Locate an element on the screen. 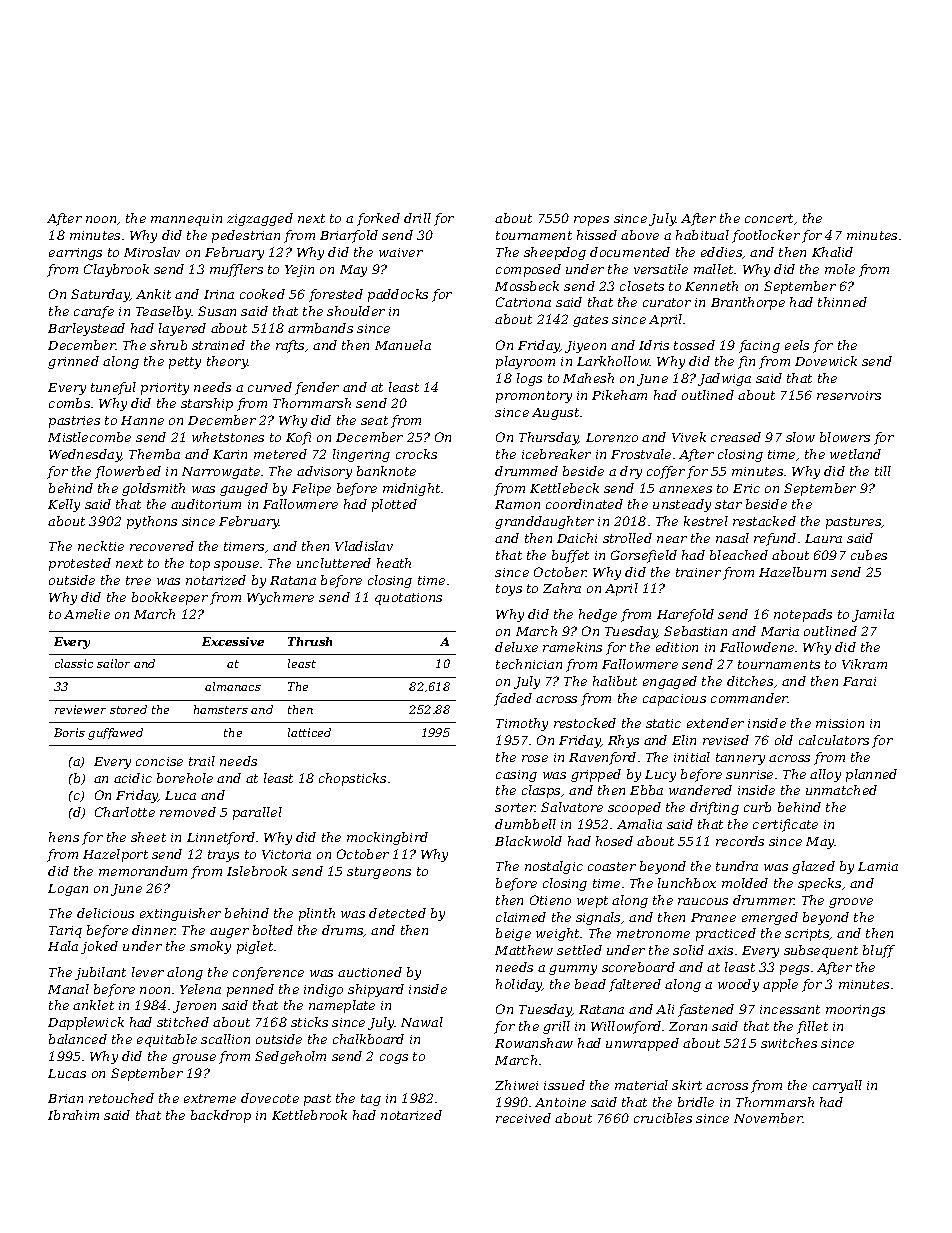  concert is located at coordinates (769, 218).
